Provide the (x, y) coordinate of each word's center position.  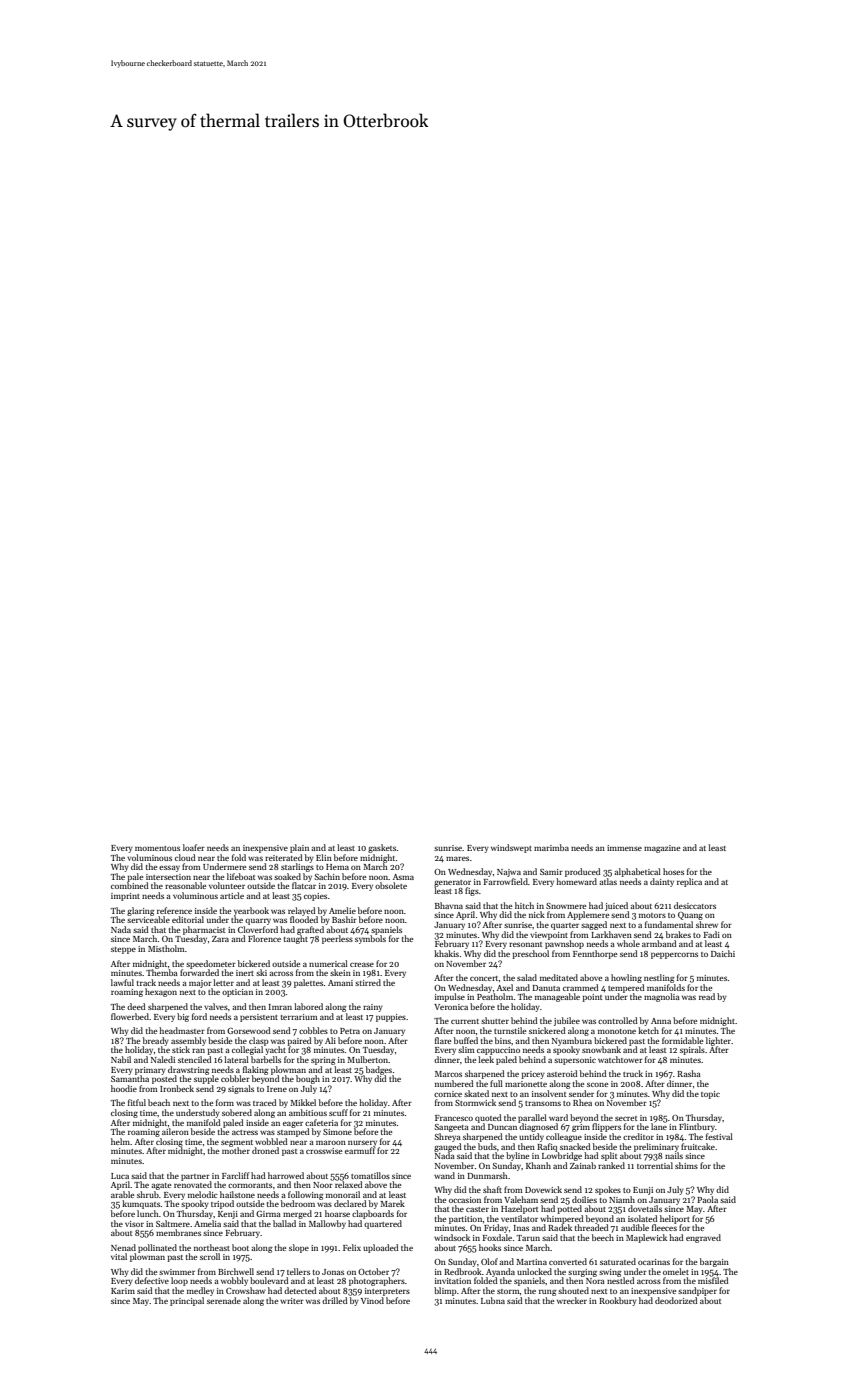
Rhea (582, 1102)
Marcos (448, 1074)
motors (652, 915)
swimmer (177, 1272)
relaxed (349, 1184)
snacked (575, 1146)
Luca (120, 1176)
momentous (157, 848)
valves (216, 1006)
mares (457, 859)
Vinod (372, 1300)
